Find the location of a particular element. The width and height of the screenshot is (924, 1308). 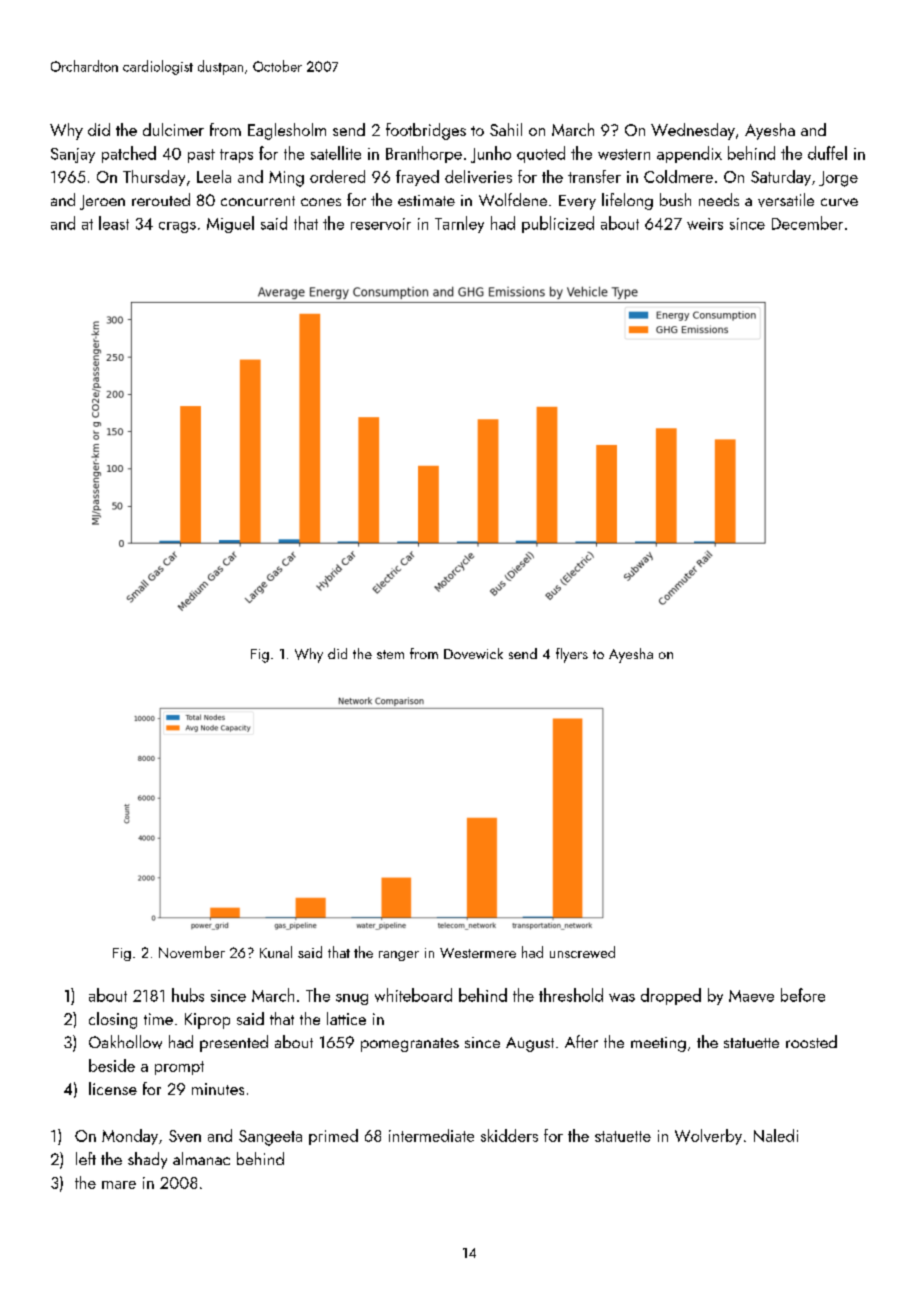

Sahil is located at coordinates (506, 129).
